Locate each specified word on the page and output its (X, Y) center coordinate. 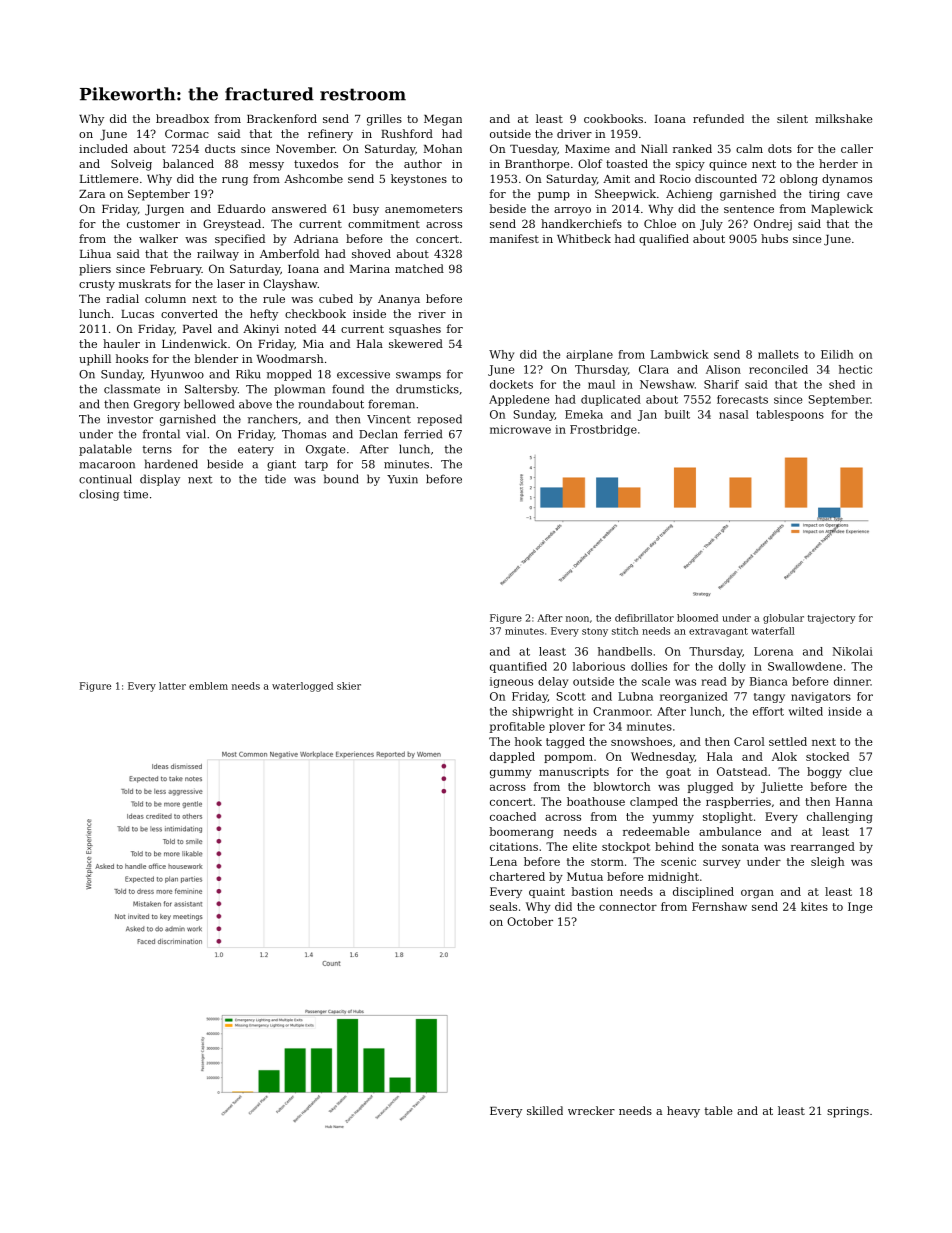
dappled (512, 757)
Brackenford (282, 118)
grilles (384, 120)
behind (674, 846)
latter (172, 686)
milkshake (844, 118)
